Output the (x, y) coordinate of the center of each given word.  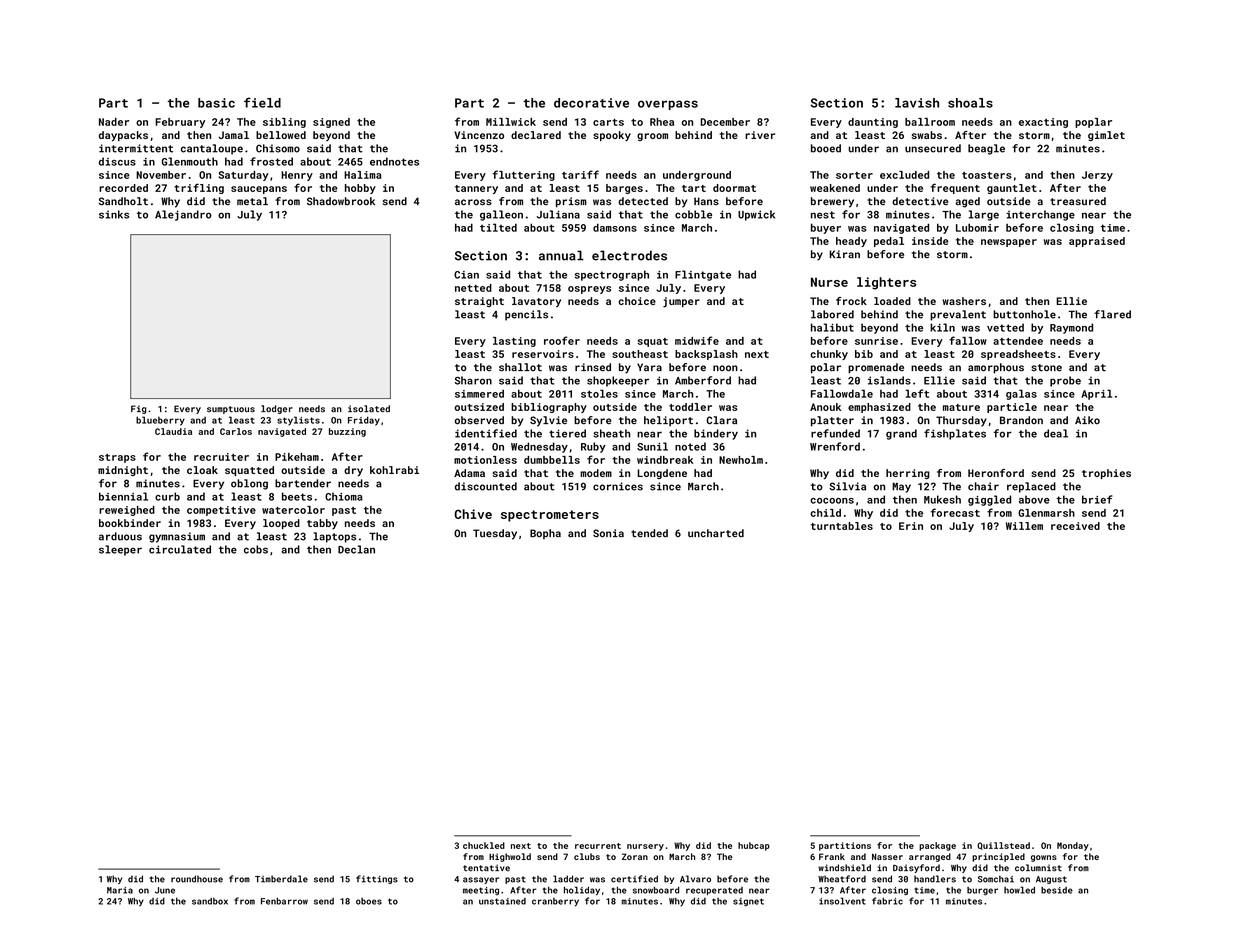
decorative (591, 103)
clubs (587, 856)
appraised (1097, 242)
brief (1097, 499)
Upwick (756, 215)
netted (473, 288)
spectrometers (550, 516)
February (180, 123)
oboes (369, 901)
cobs (256, 549)
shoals (970, 103)
